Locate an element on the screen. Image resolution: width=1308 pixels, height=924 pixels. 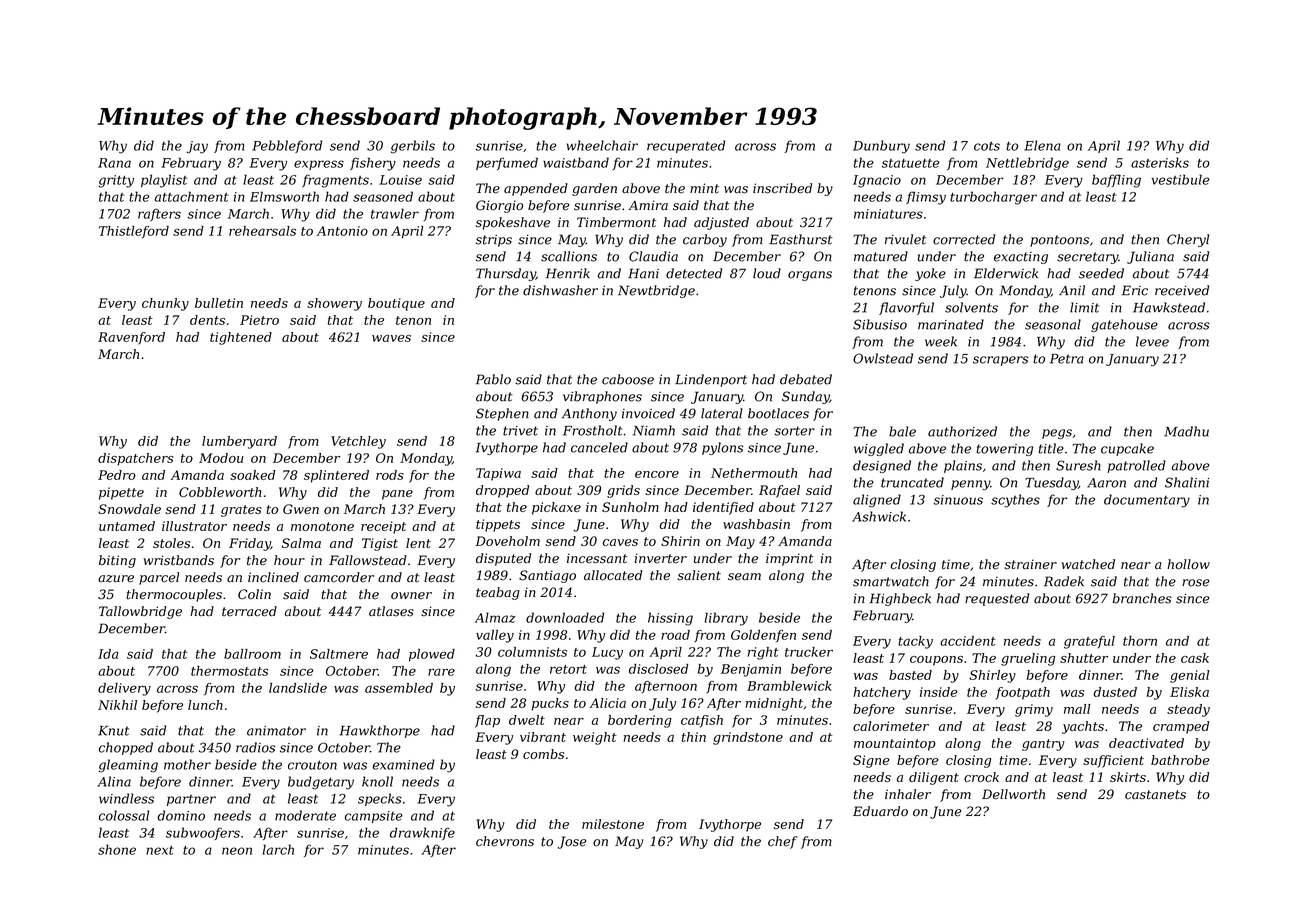
dispatchers is located at coordinates (136, 459).
